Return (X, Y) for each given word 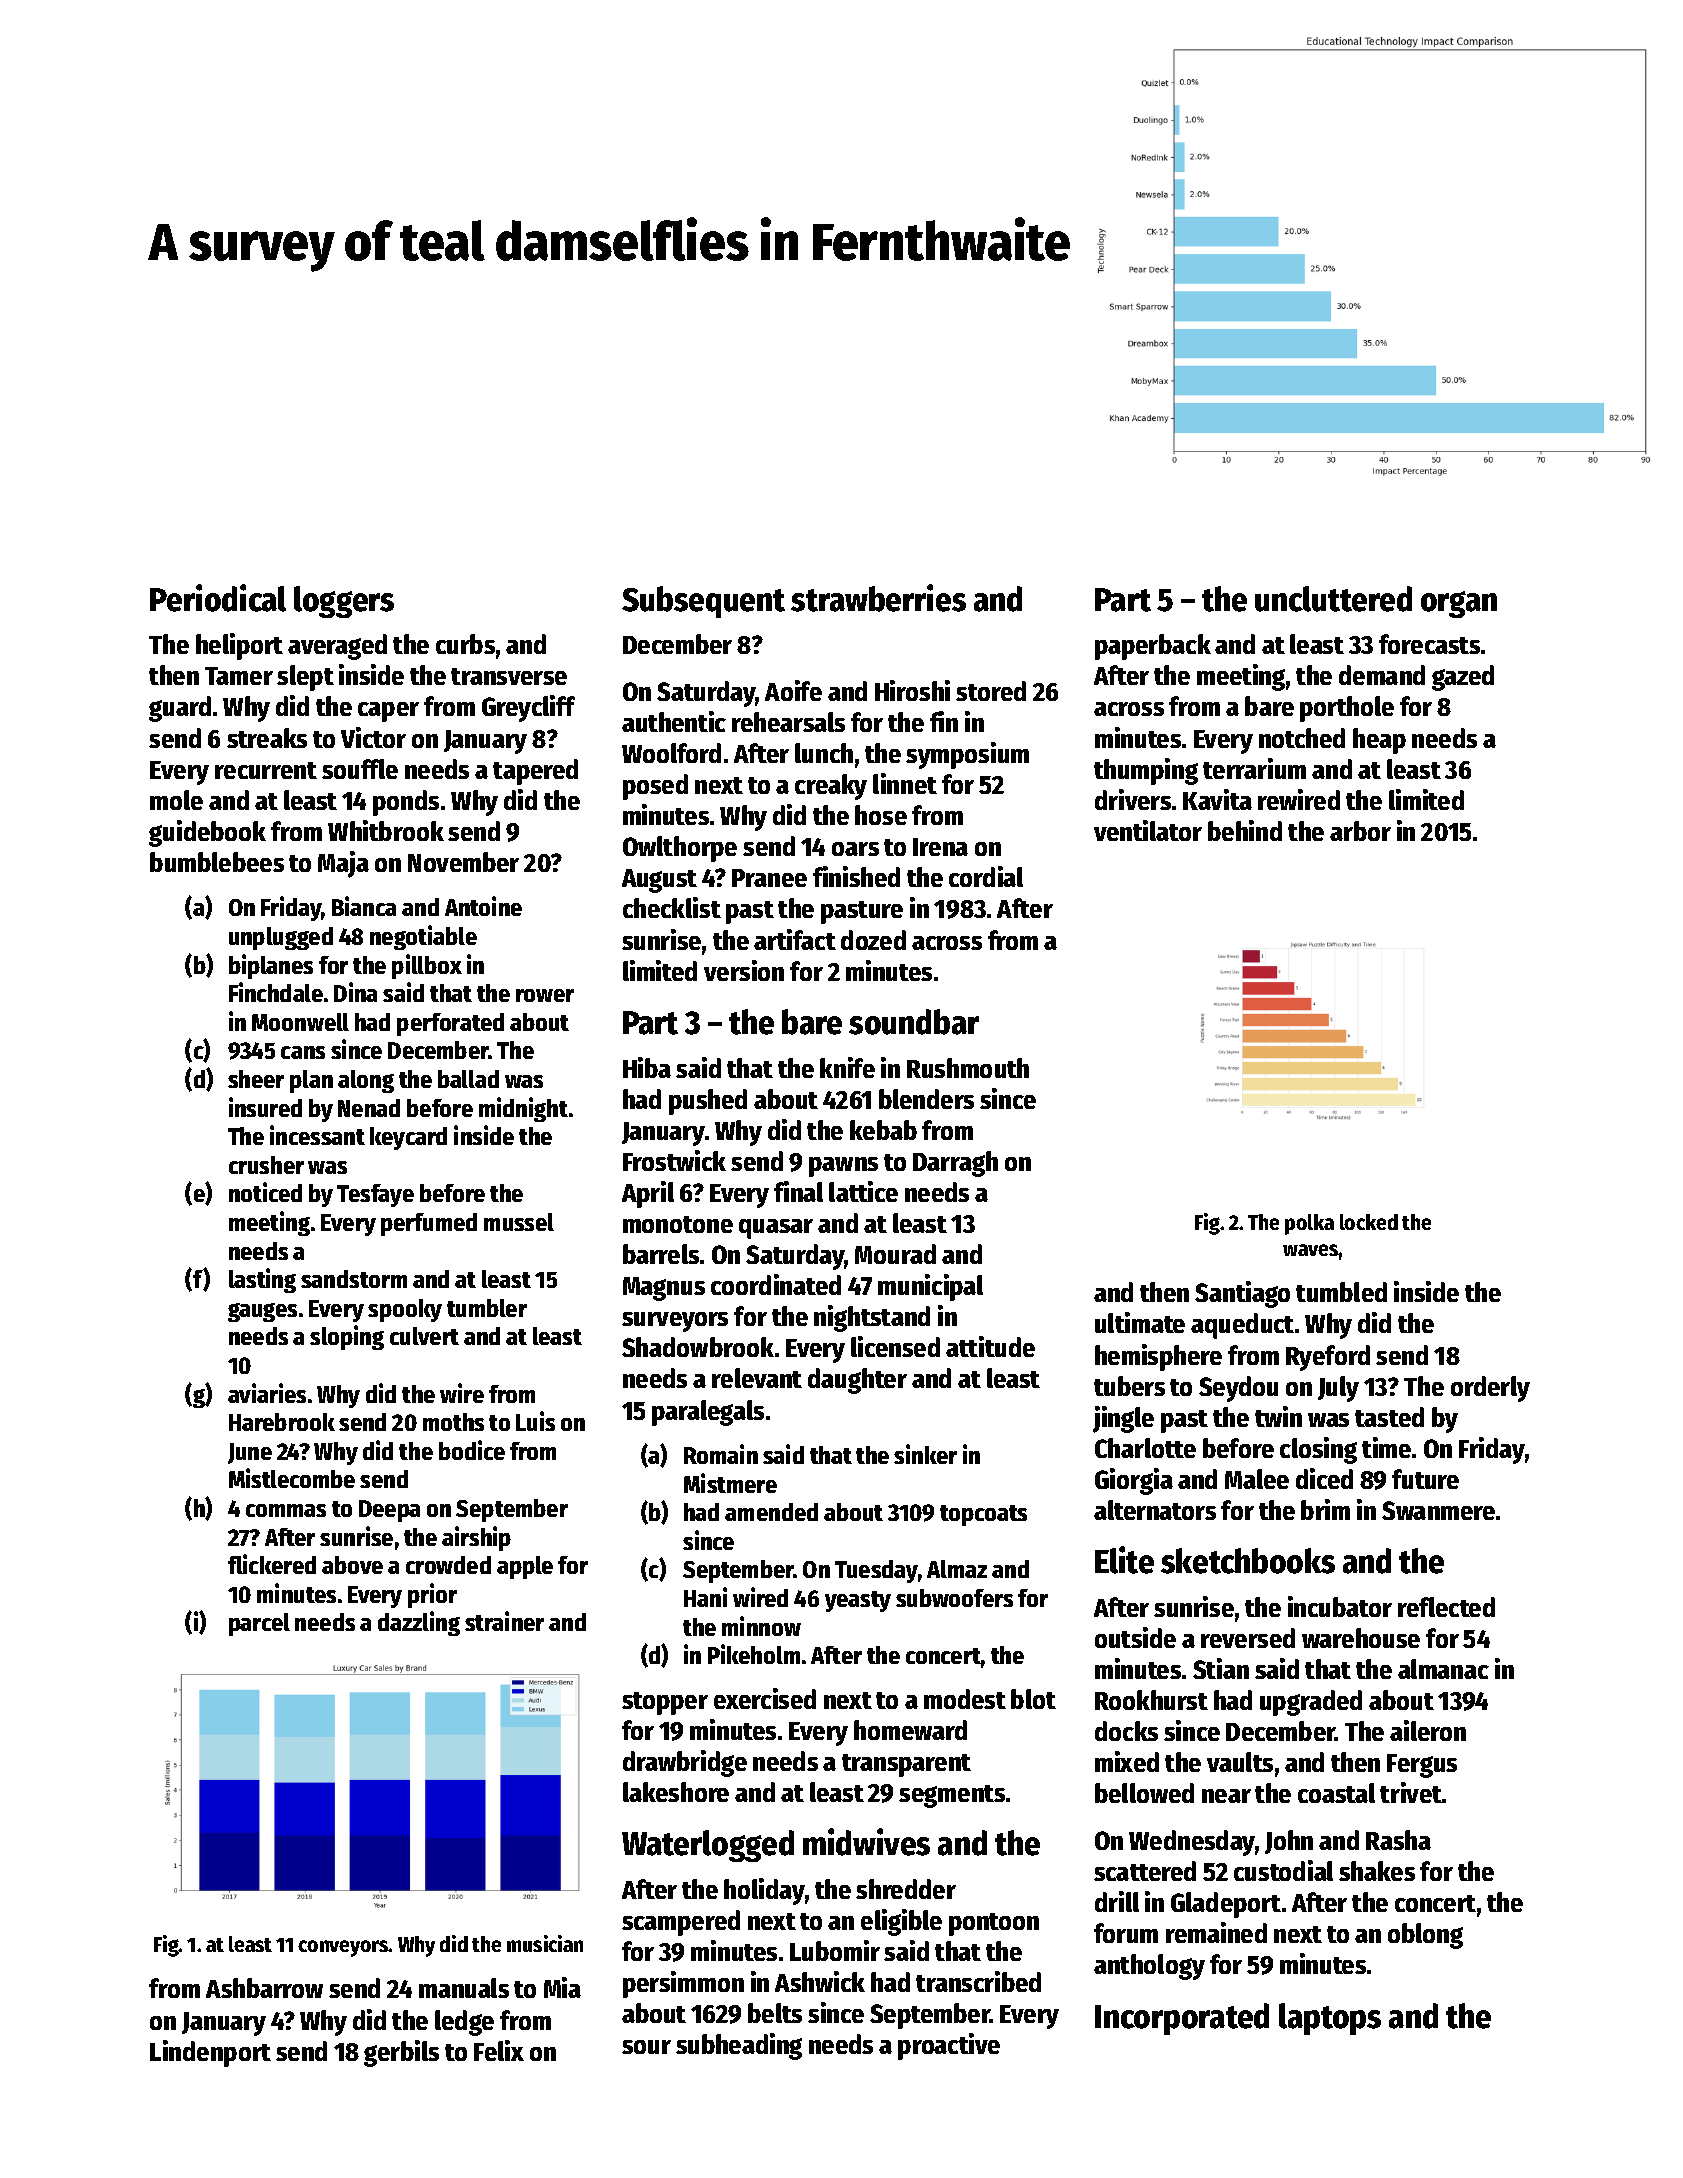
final (798, 1191)
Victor (373, 737)
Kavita (1217, 799)
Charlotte (1145, 1448)
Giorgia (1134, 1481)
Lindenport (210, 2053)
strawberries (878, 598)
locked (1369, 1222)
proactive (949, 2046)
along (366, 1081)
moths (453, 1422)
